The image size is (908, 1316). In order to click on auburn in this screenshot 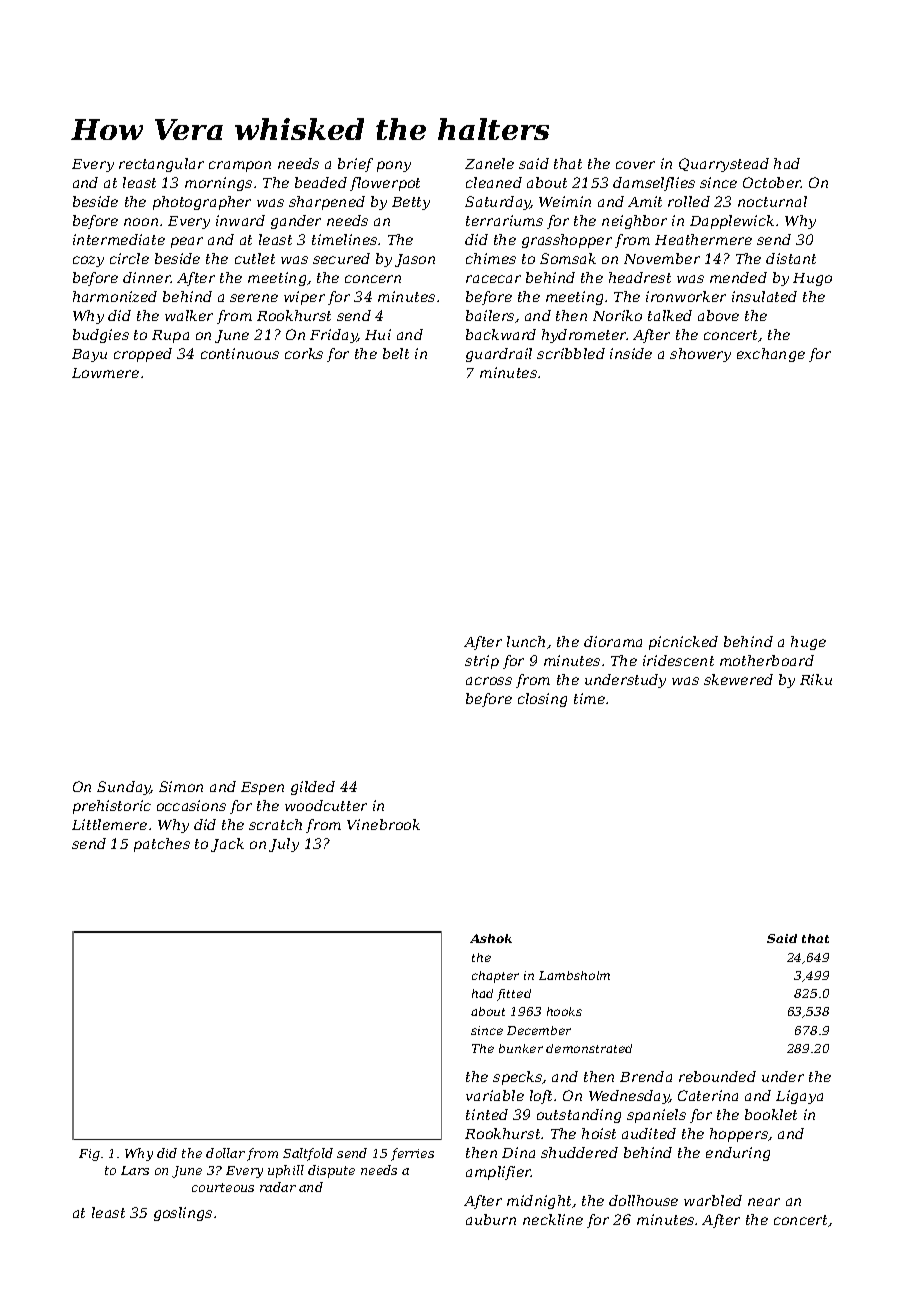, I will do `click(491, 1219)`.
